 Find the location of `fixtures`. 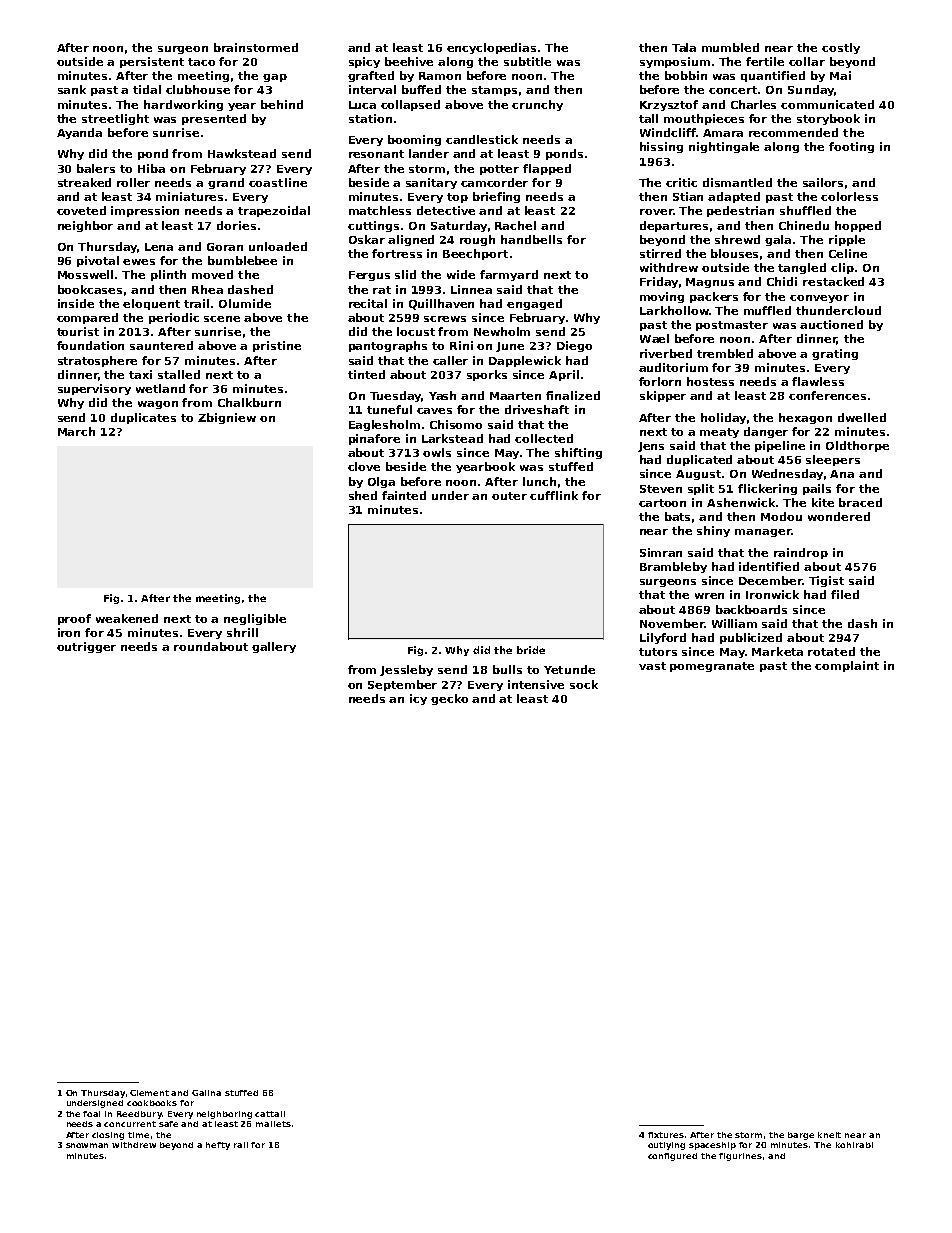

fixtures is located at coordinates (666, 1135).
